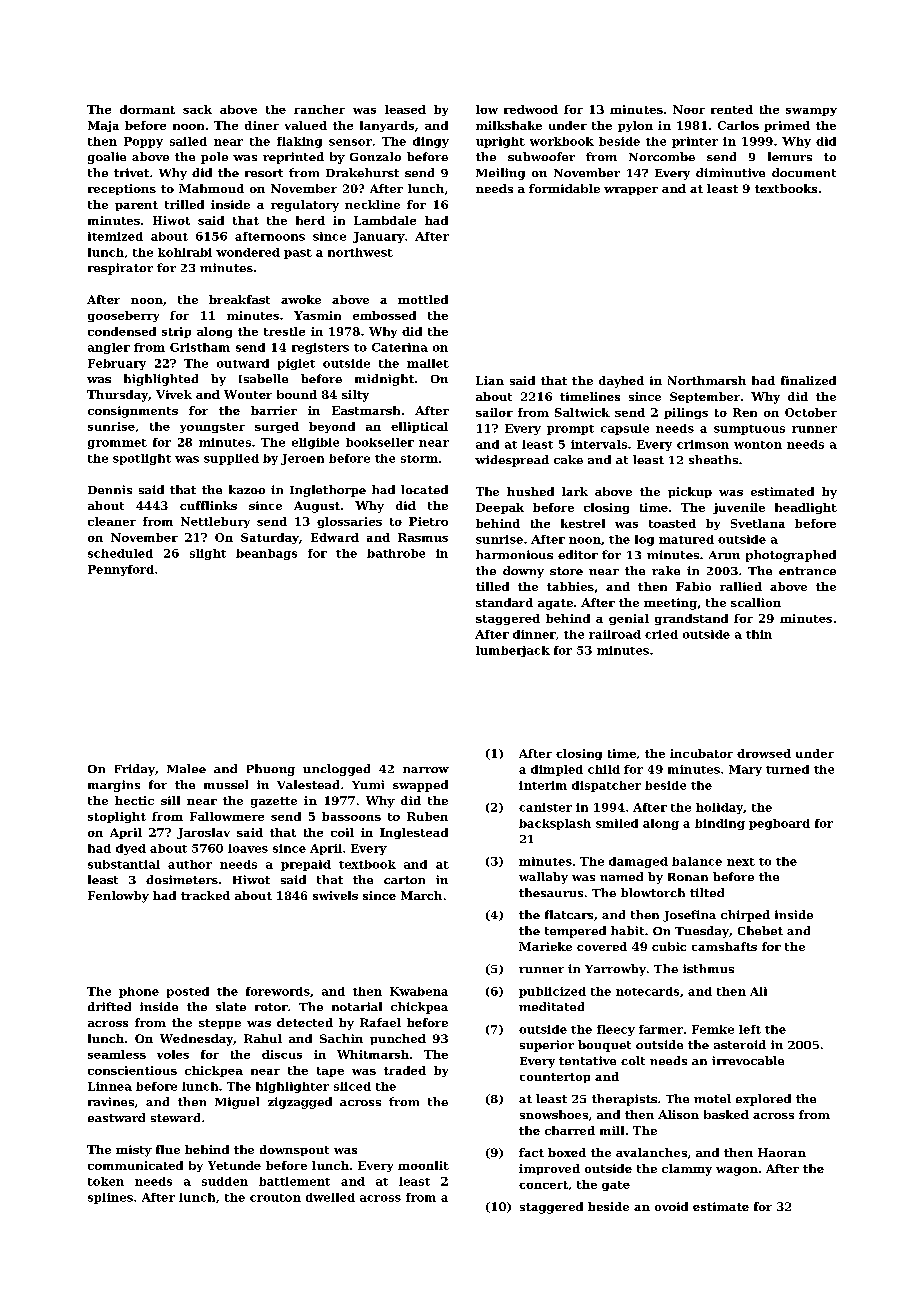 The width and height of the image is (924, 1308). Describe the element at coordinates (661, 634) in the image. I see `cried` at that location.
